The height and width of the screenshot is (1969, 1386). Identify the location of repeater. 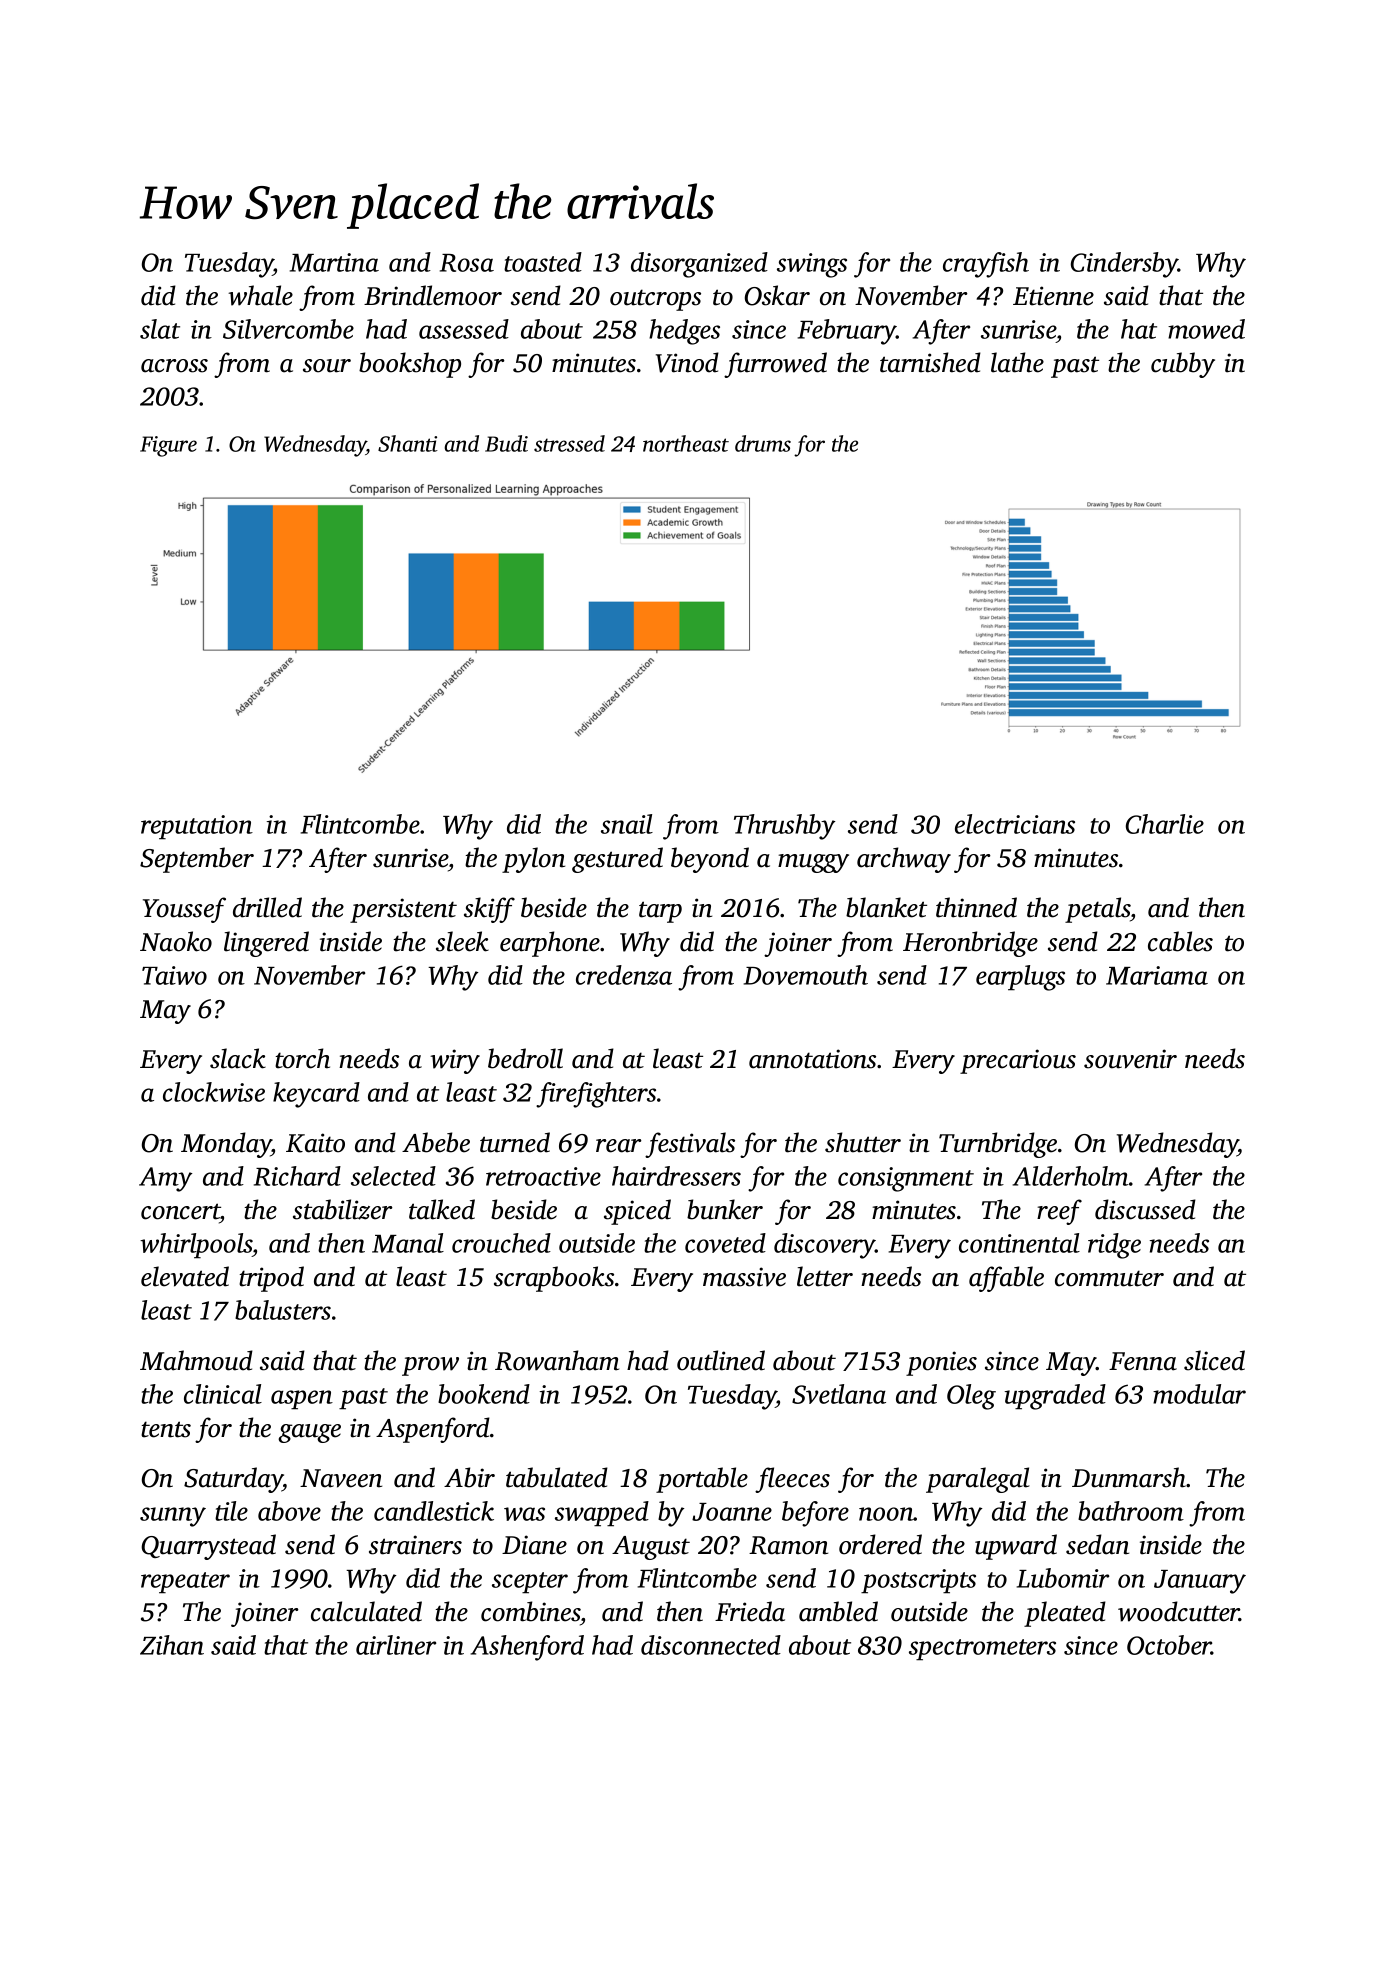
(185, 1583).
